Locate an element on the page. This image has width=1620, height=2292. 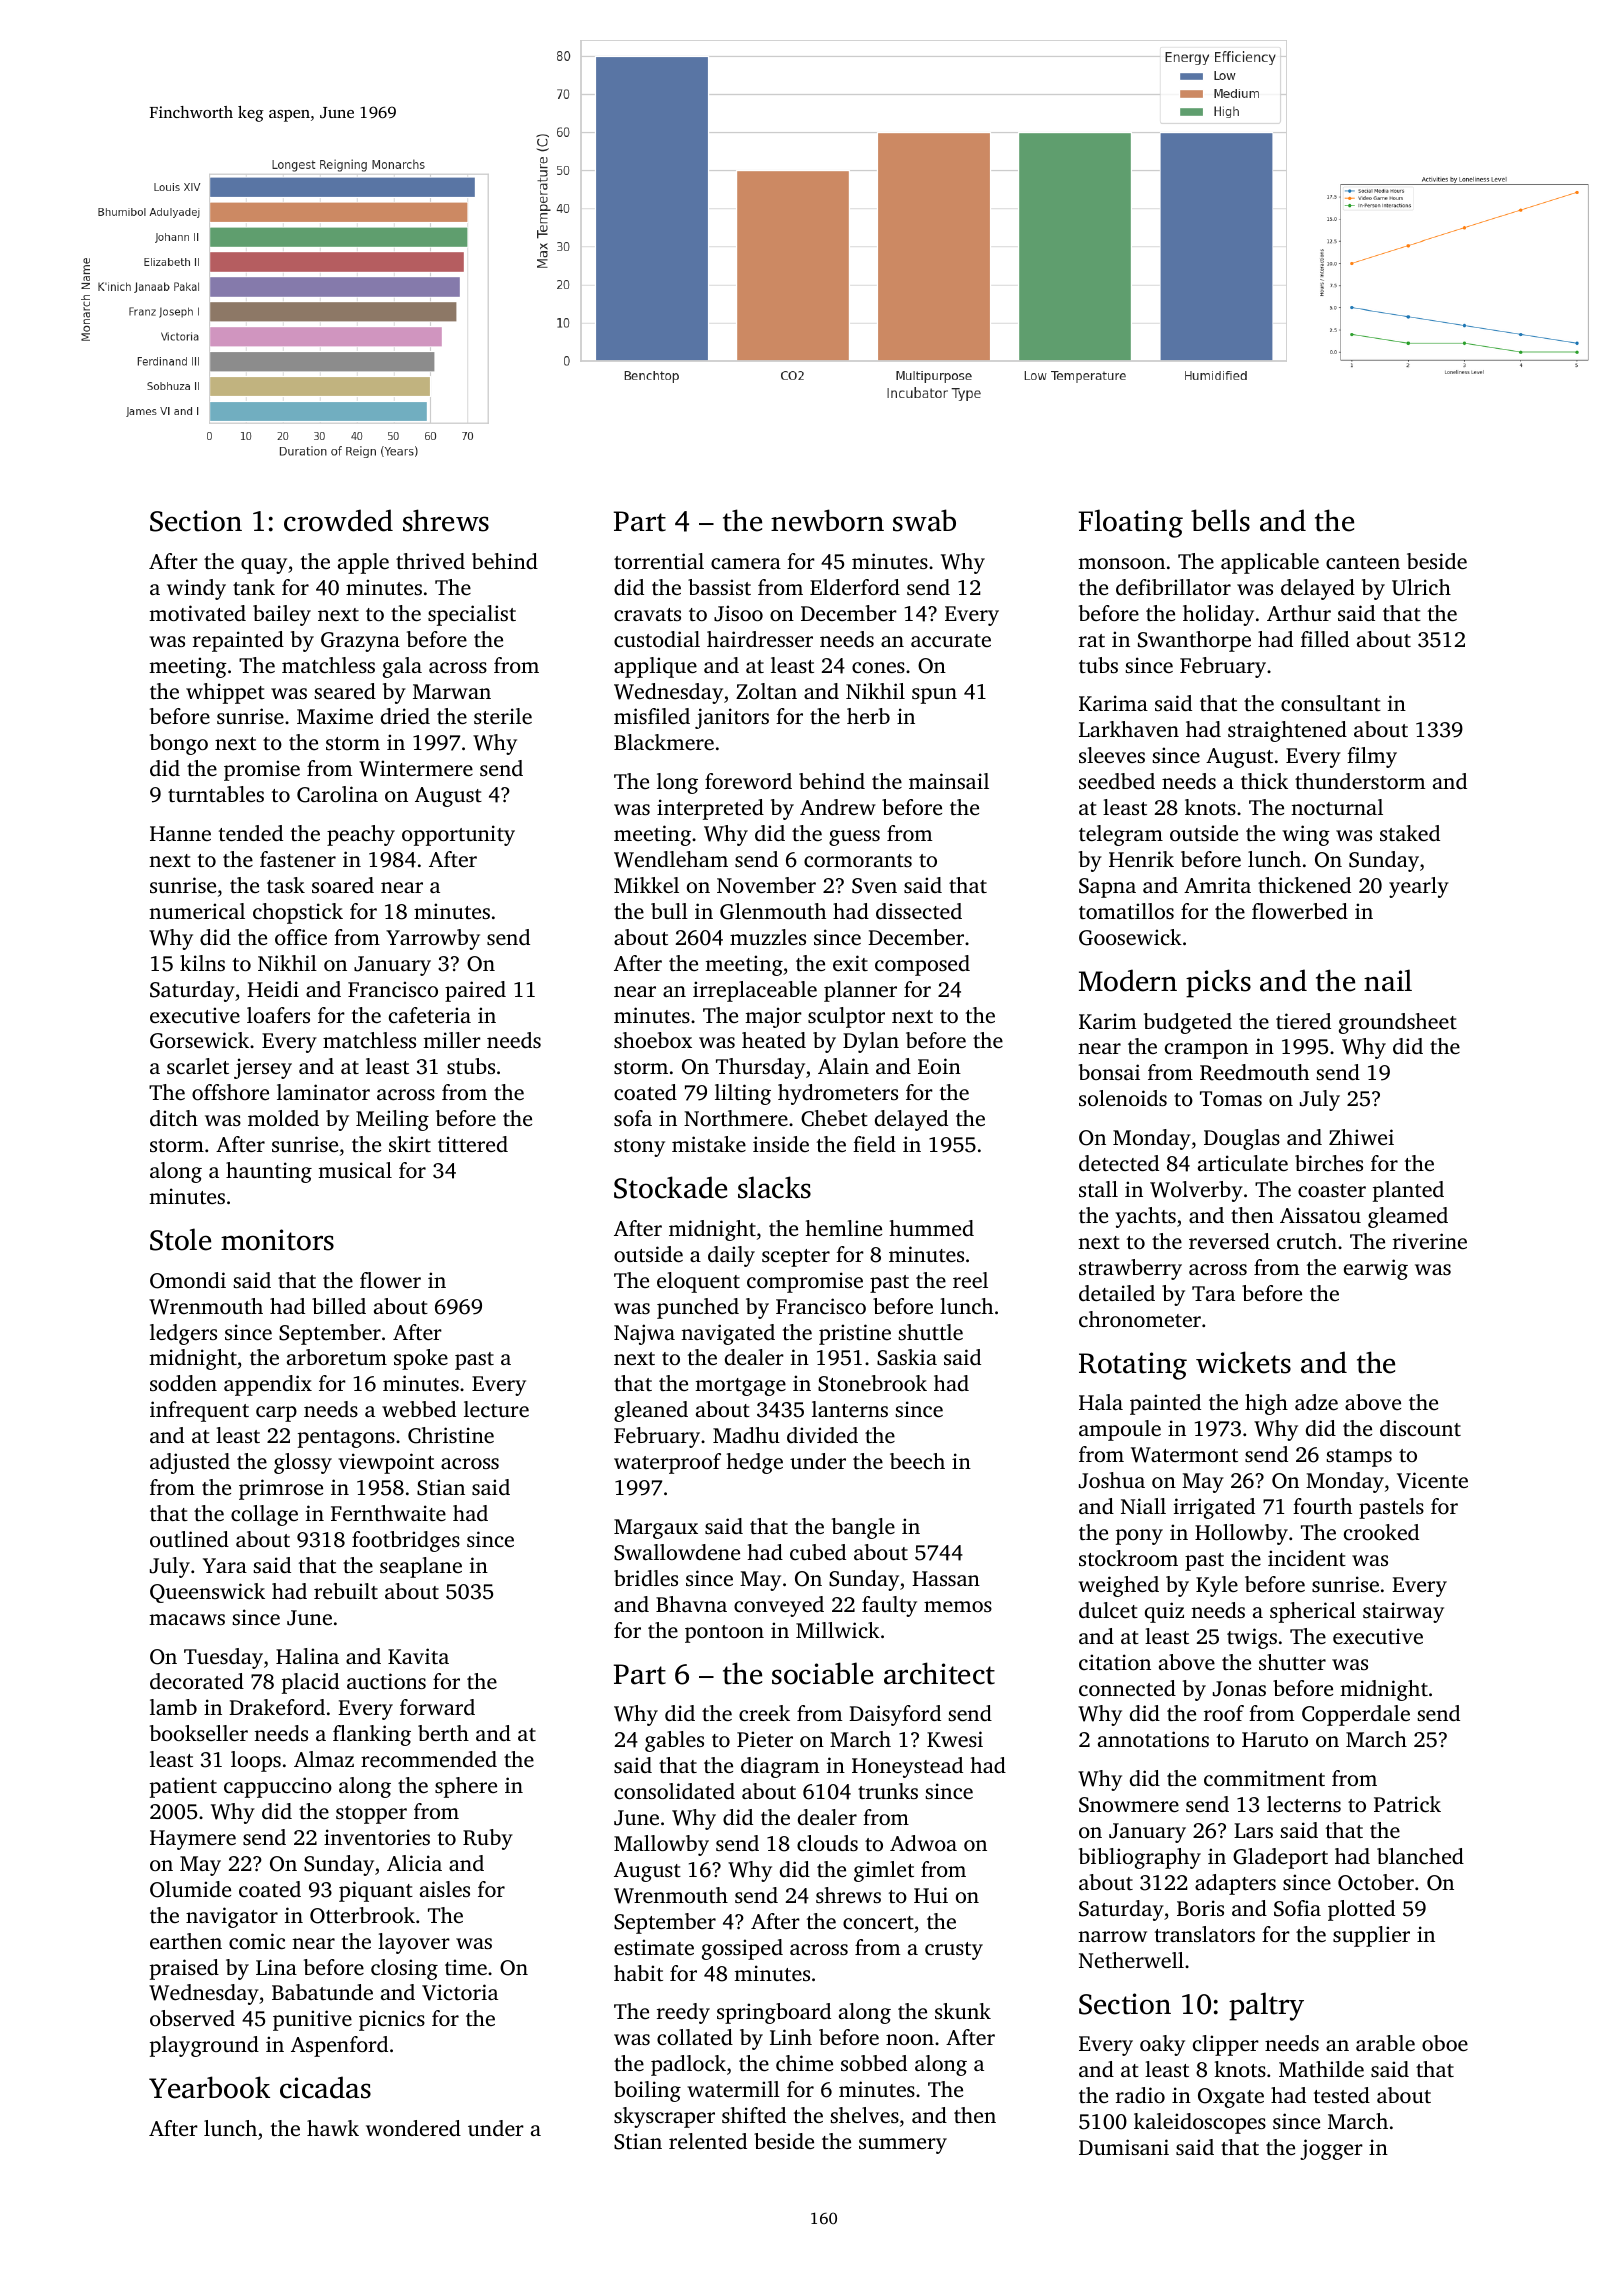
discount is located at coordinates (1420, 1428).
